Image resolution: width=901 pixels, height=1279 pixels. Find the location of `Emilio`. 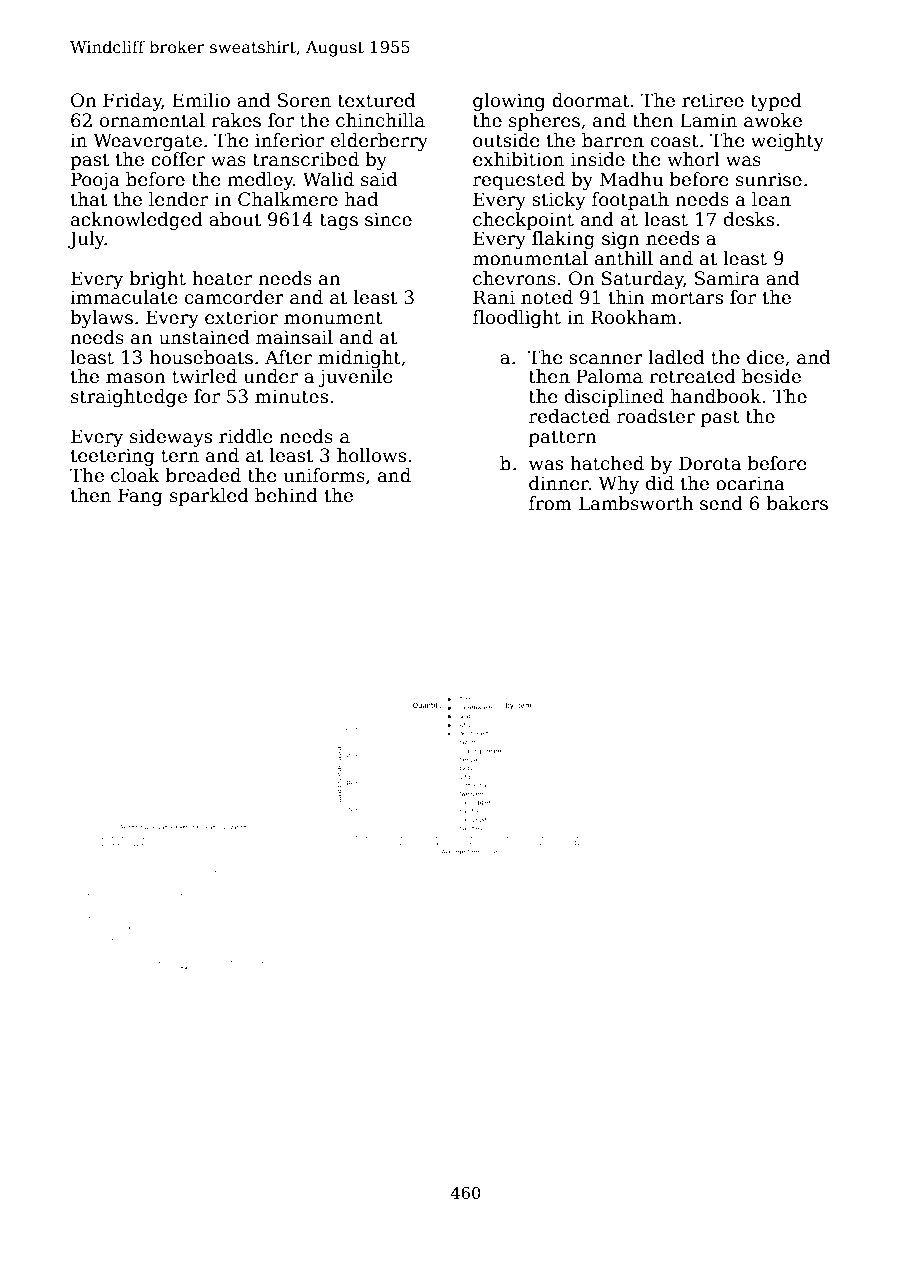

Emilio is located at coordinates (201, 100).
